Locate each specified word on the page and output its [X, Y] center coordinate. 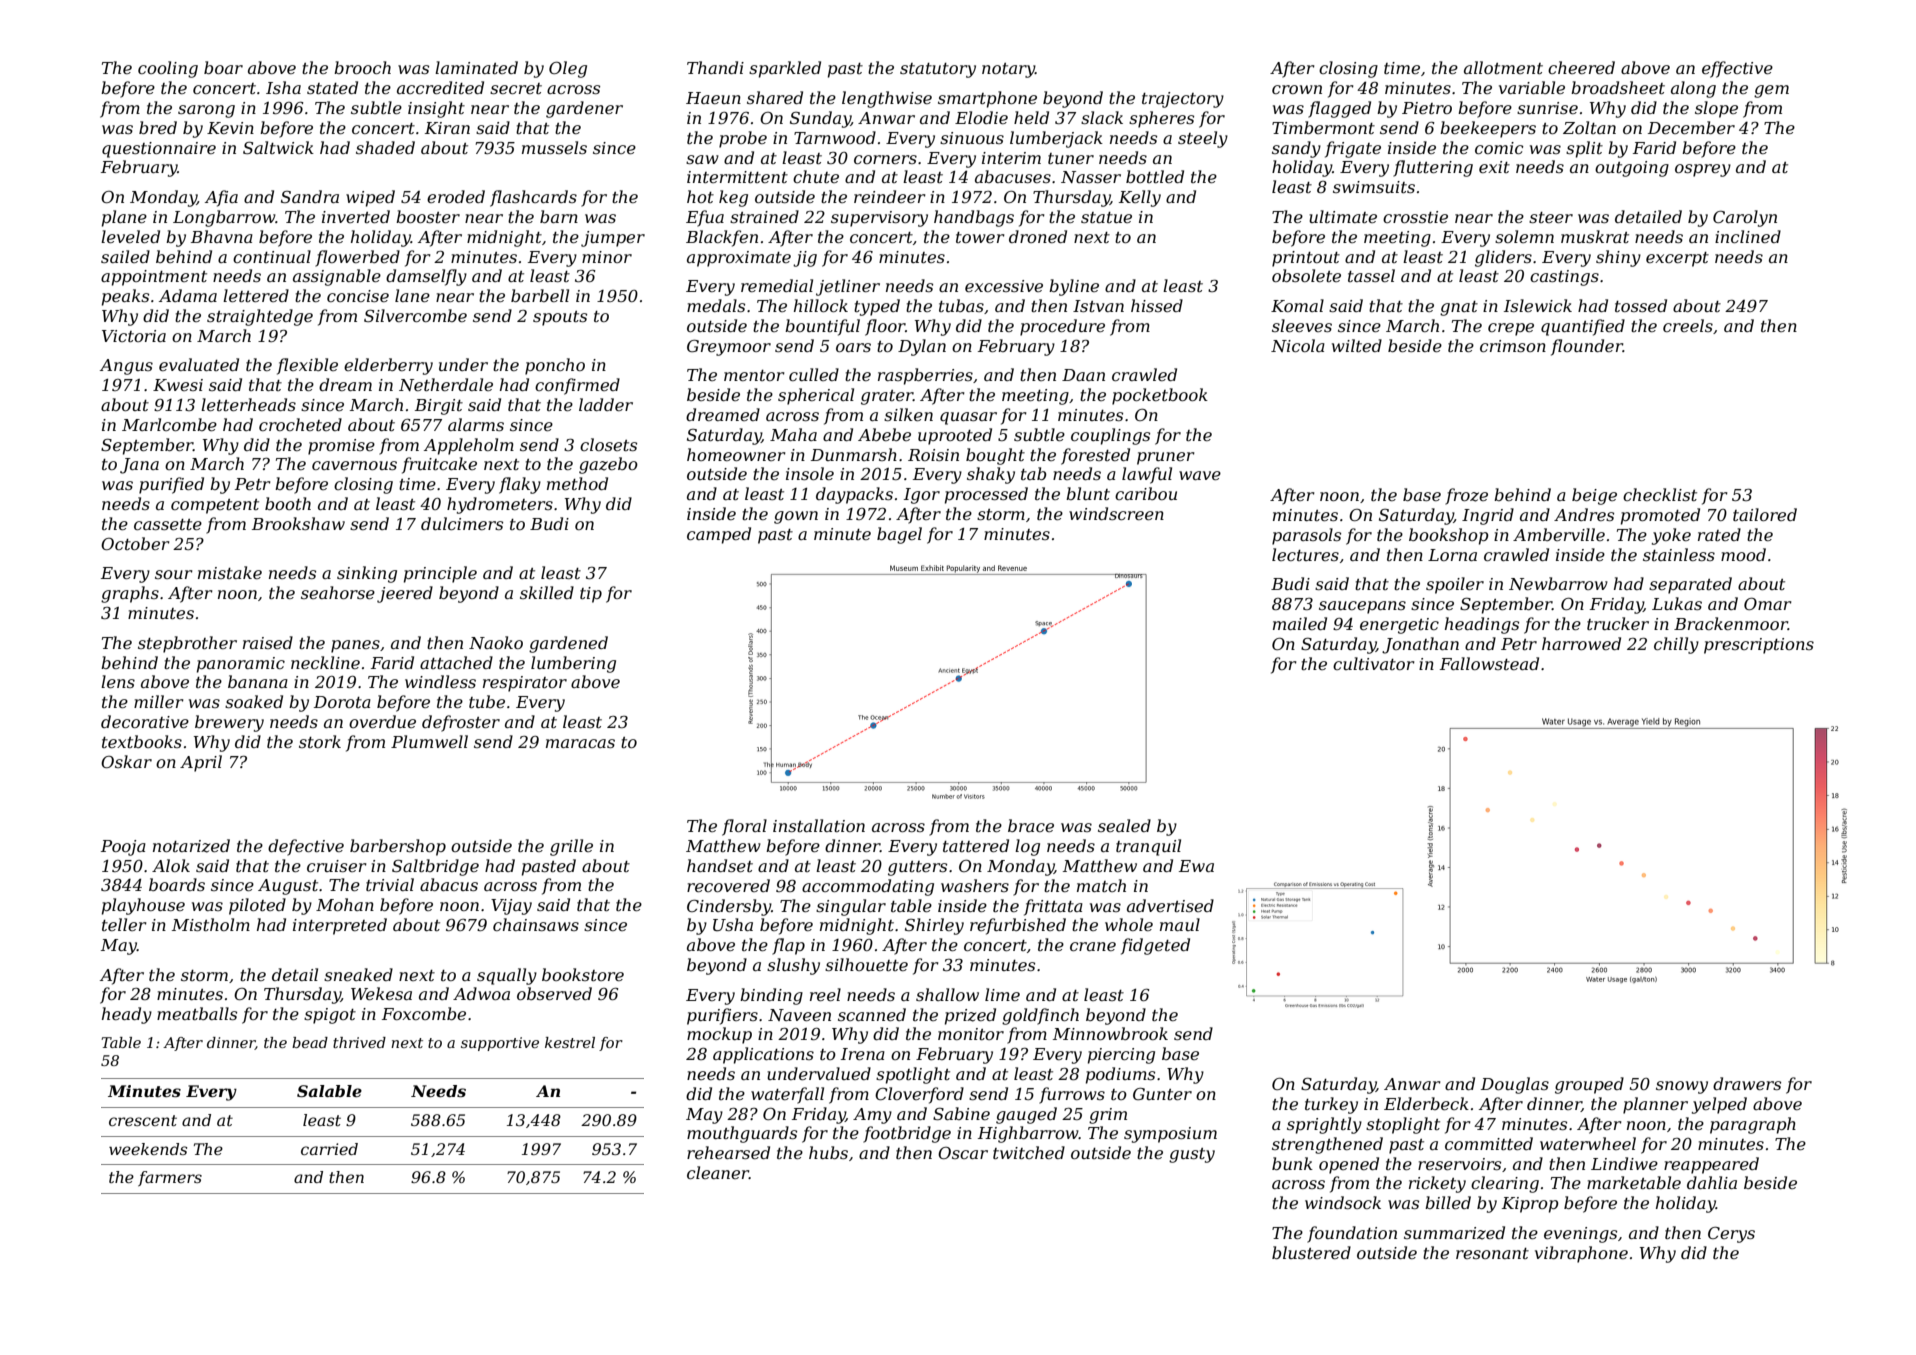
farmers [170, 1178]
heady [127, 1015]
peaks [125, 297]
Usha [733, 924]
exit [1494, 167]
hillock [821, 305]
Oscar [963, 1153]
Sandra [310, 196]
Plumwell [429, 741]
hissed [1157, 305]
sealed [1124, 825]
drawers [1747, 1083]
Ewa [1196, 866]
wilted [1357, 345]
